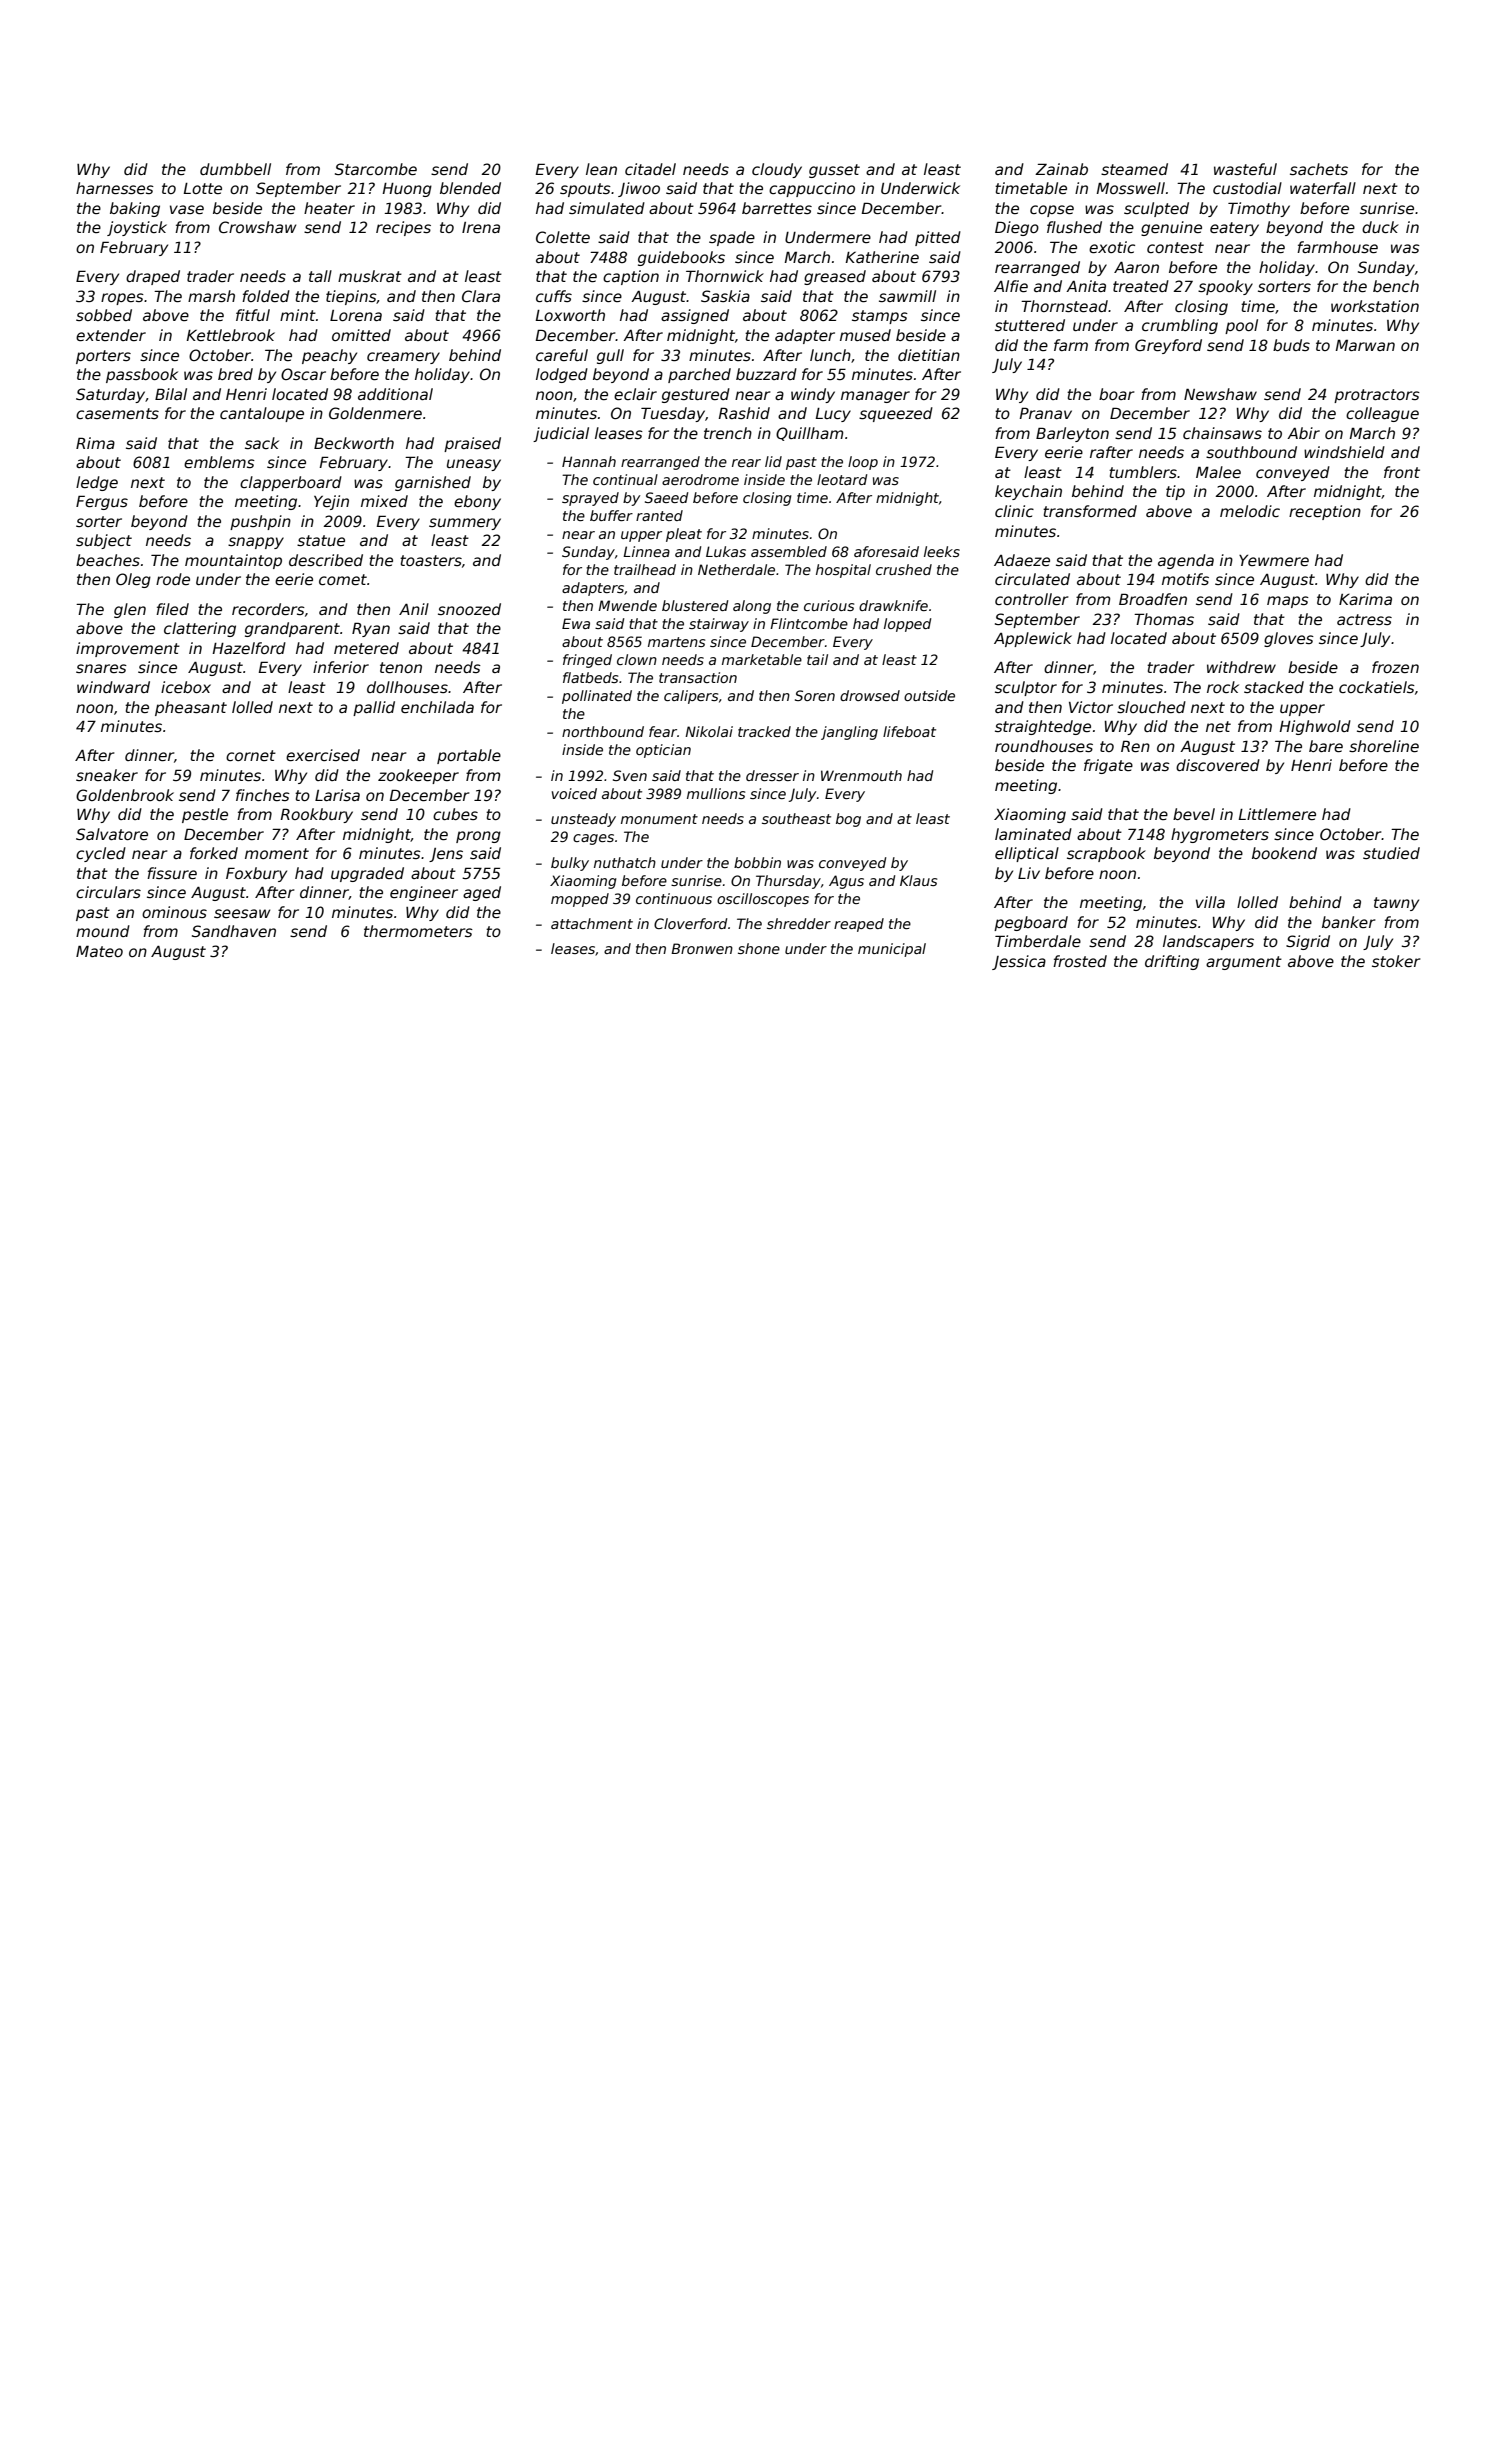  What do you see at coordinates (863, 463) in the image?
I see `loop` at bounding box center [863, 463].
